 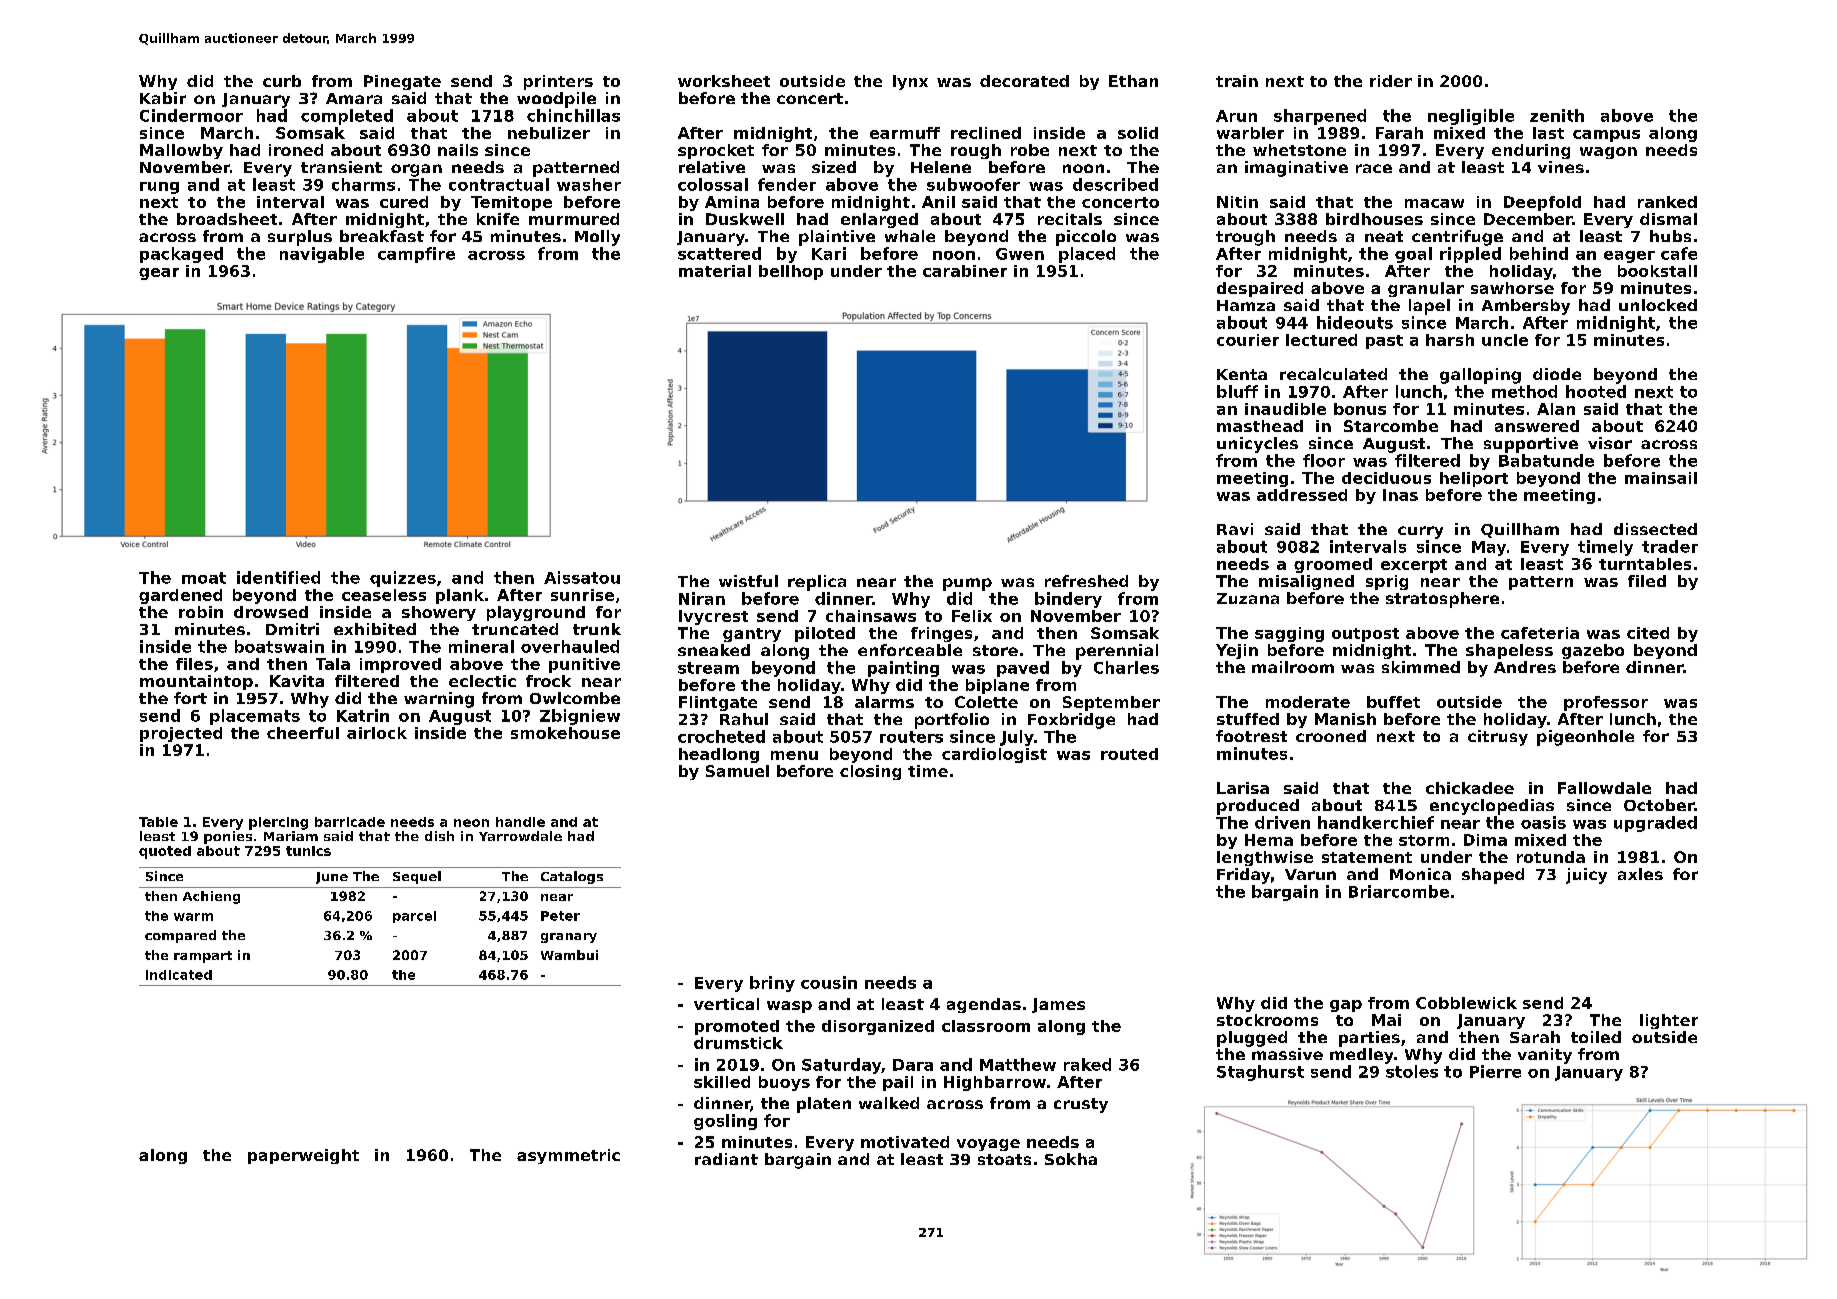 What do you see at coordinates (724, 81) in the document?
I see `worksheet` at bounding box center [724, 81].
